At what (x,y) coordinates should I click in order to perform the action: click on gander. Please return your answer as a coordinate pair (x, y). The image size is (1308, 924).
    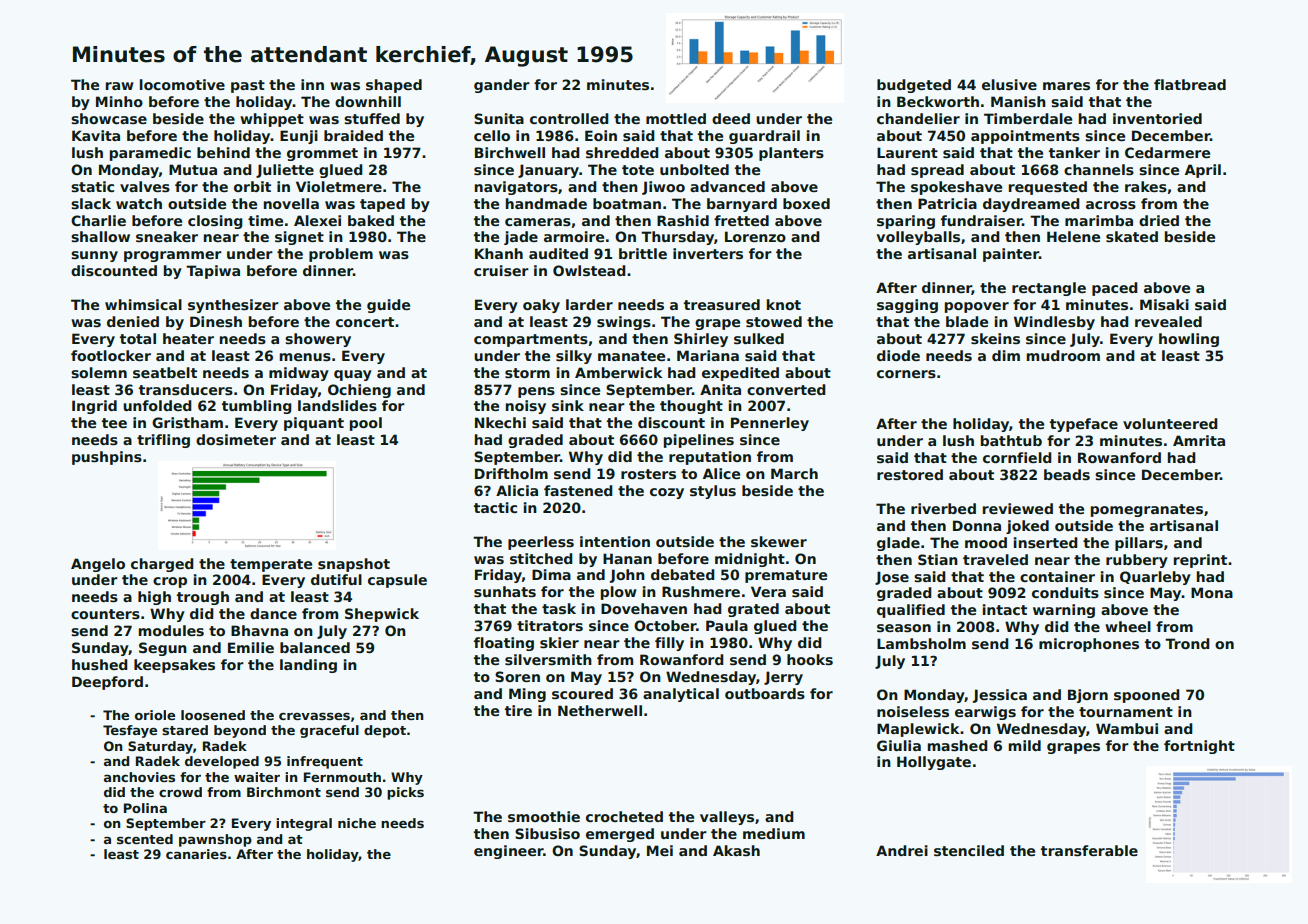
    Looking at the image, I should click on (502, 86).
